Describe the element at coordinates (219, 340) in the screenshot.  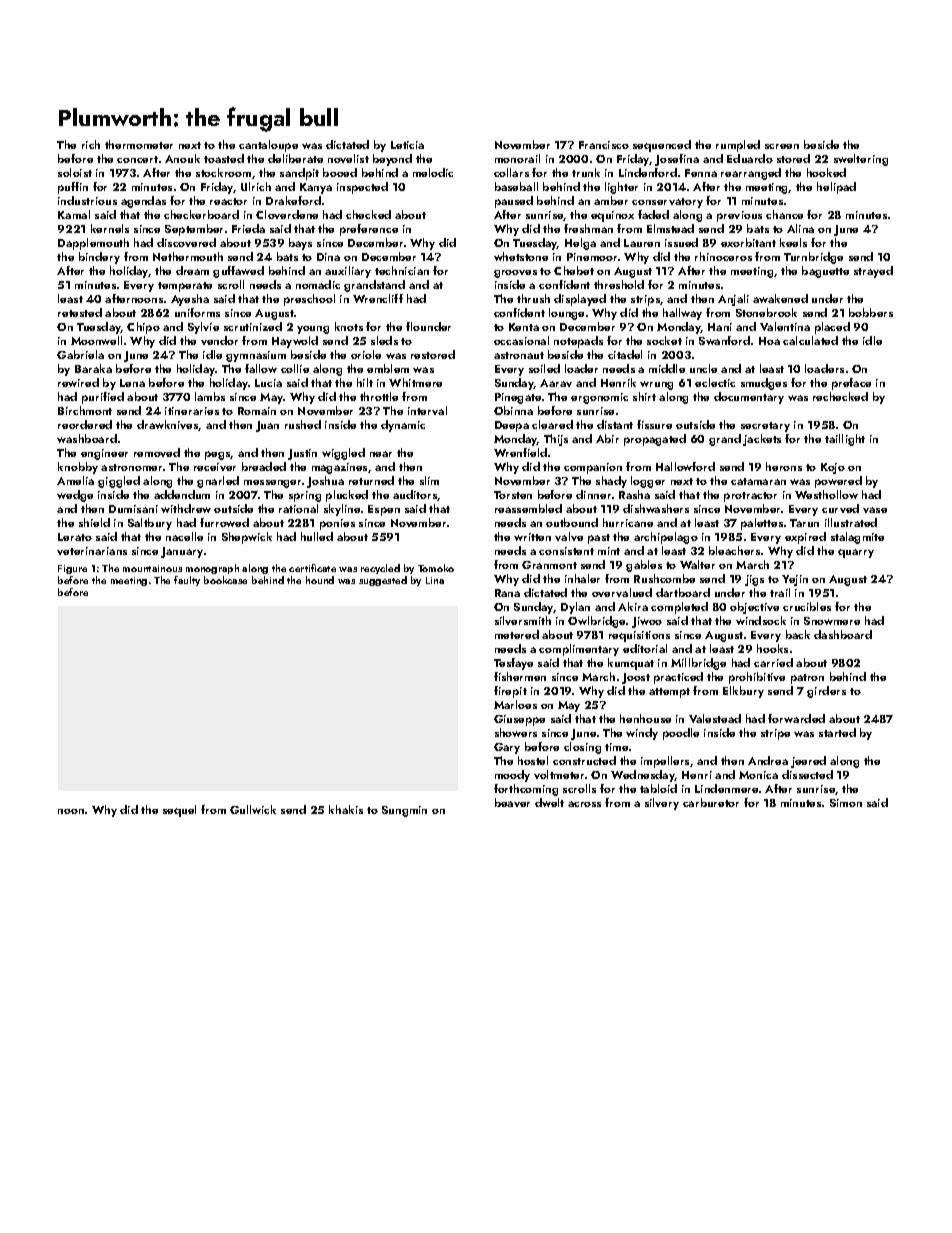
I see `vendor` at that location.
